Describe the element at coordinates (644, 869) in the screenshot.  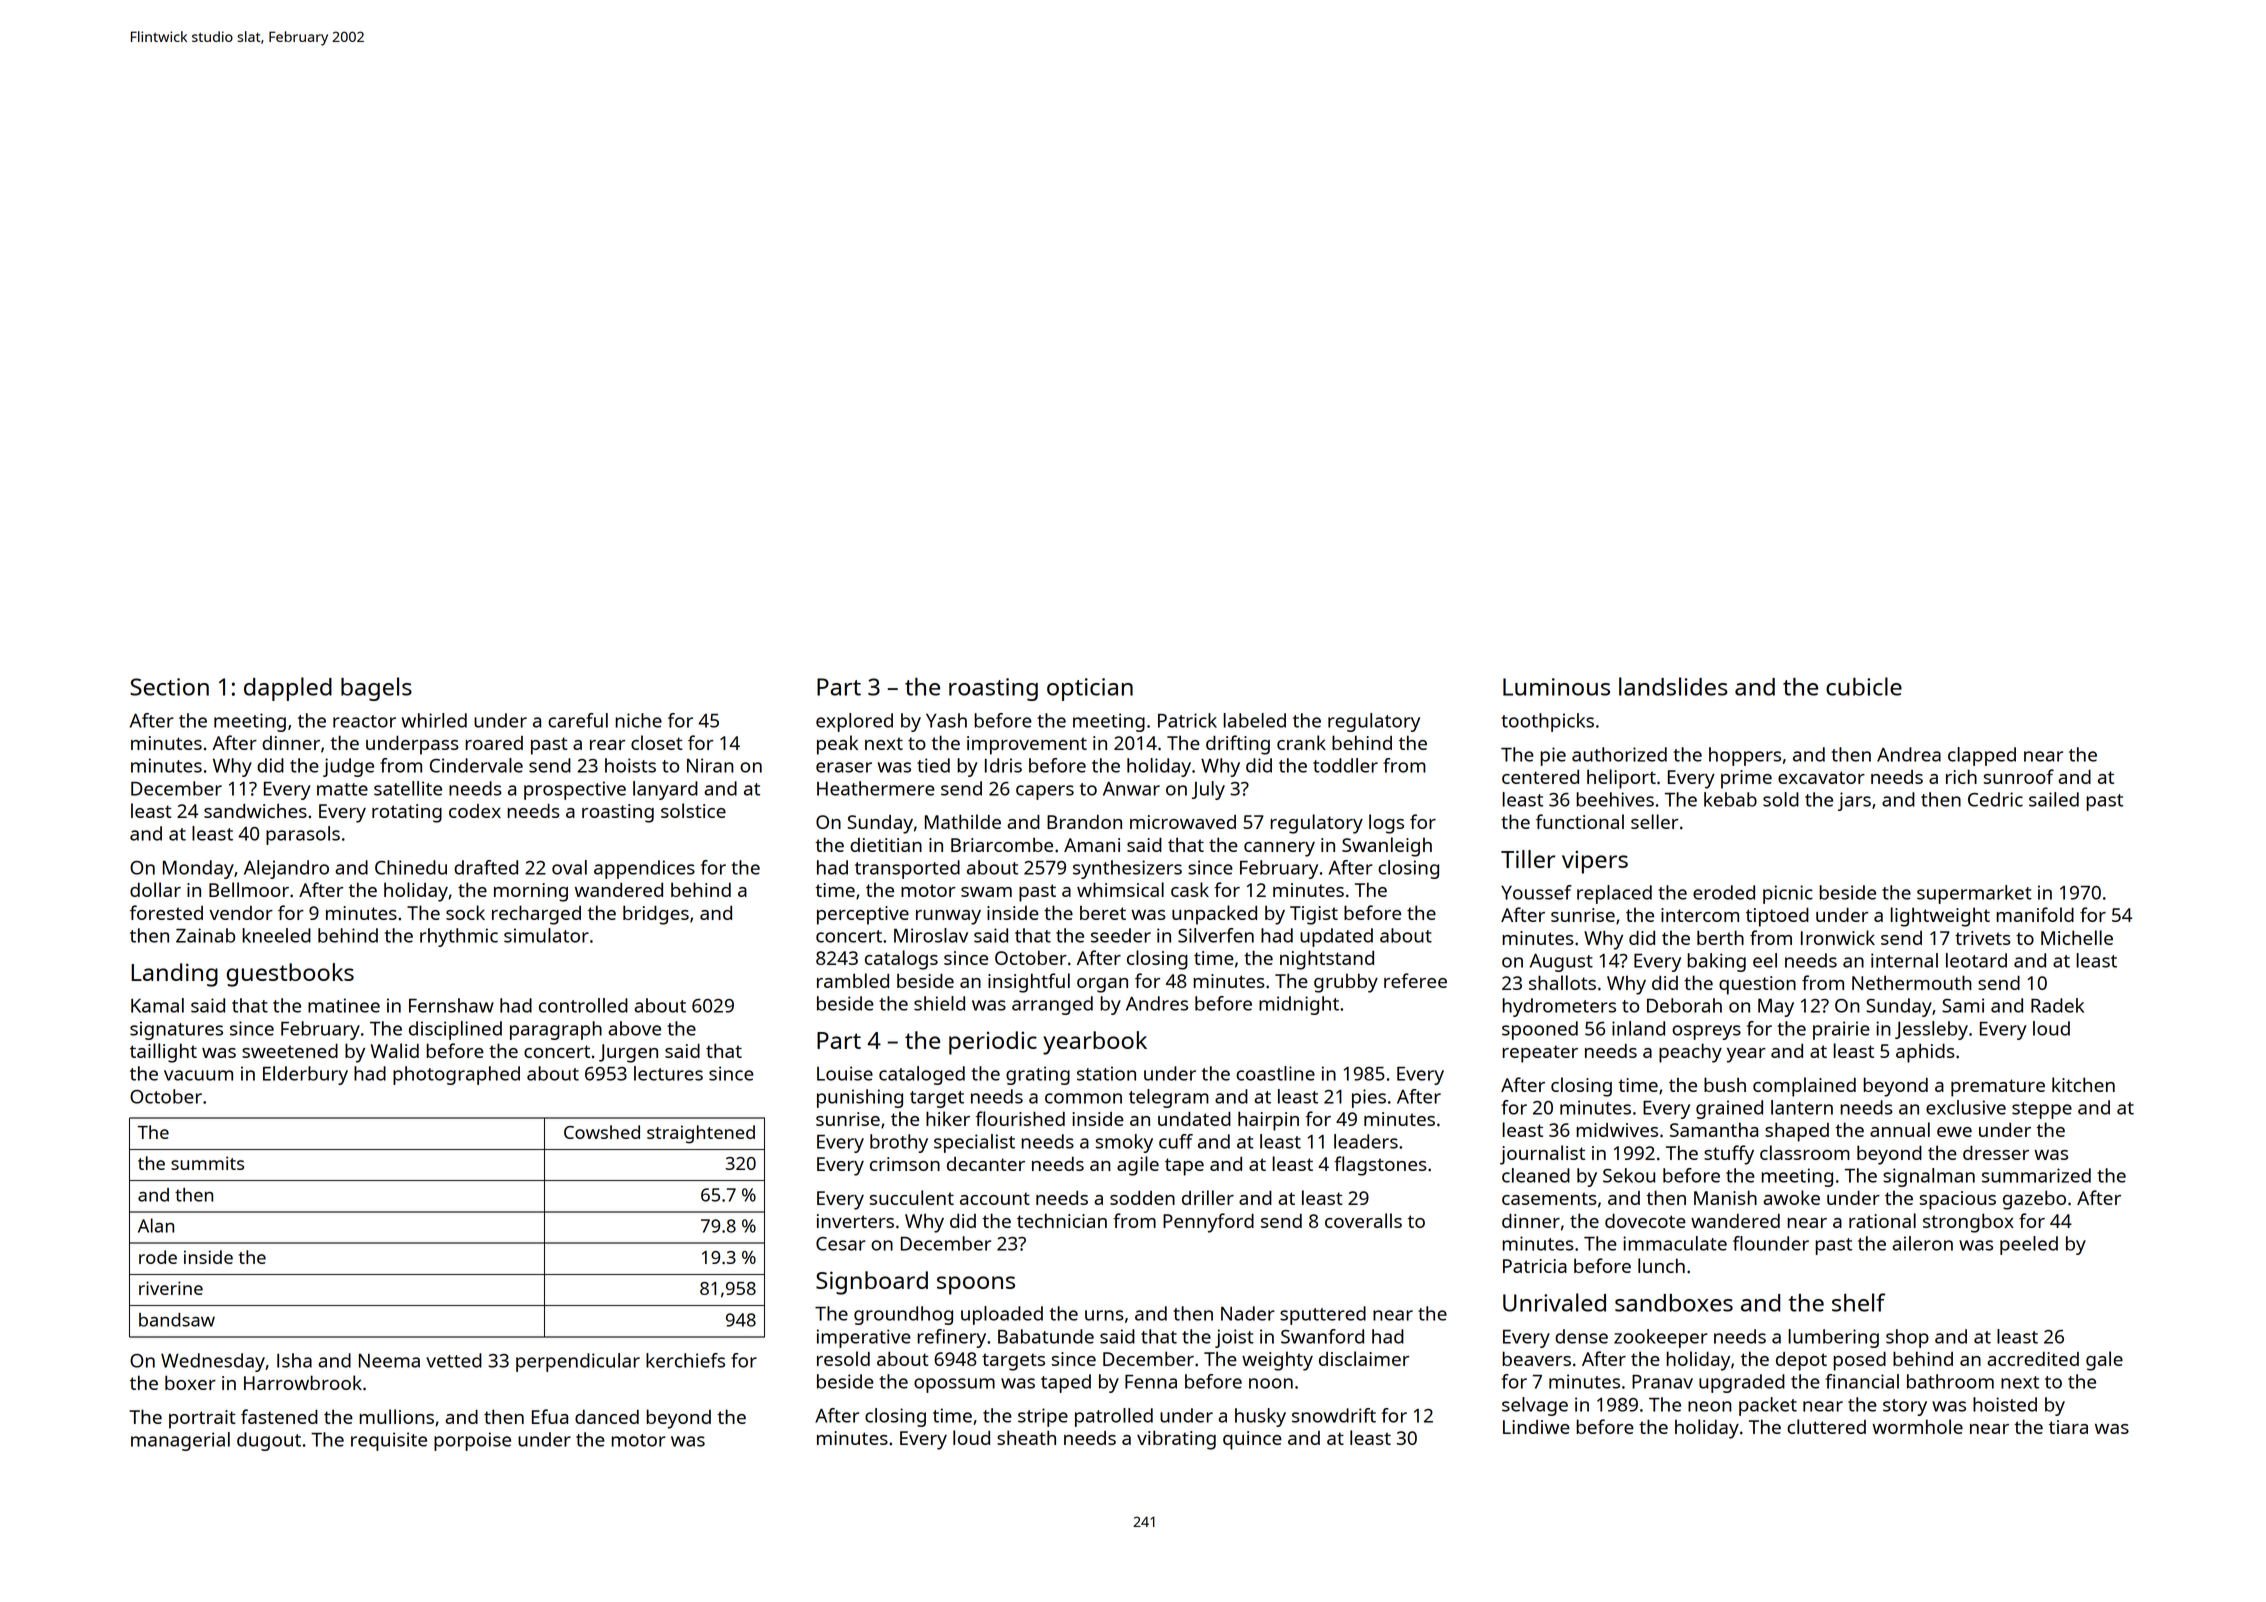
I see `appendices` at that location.
